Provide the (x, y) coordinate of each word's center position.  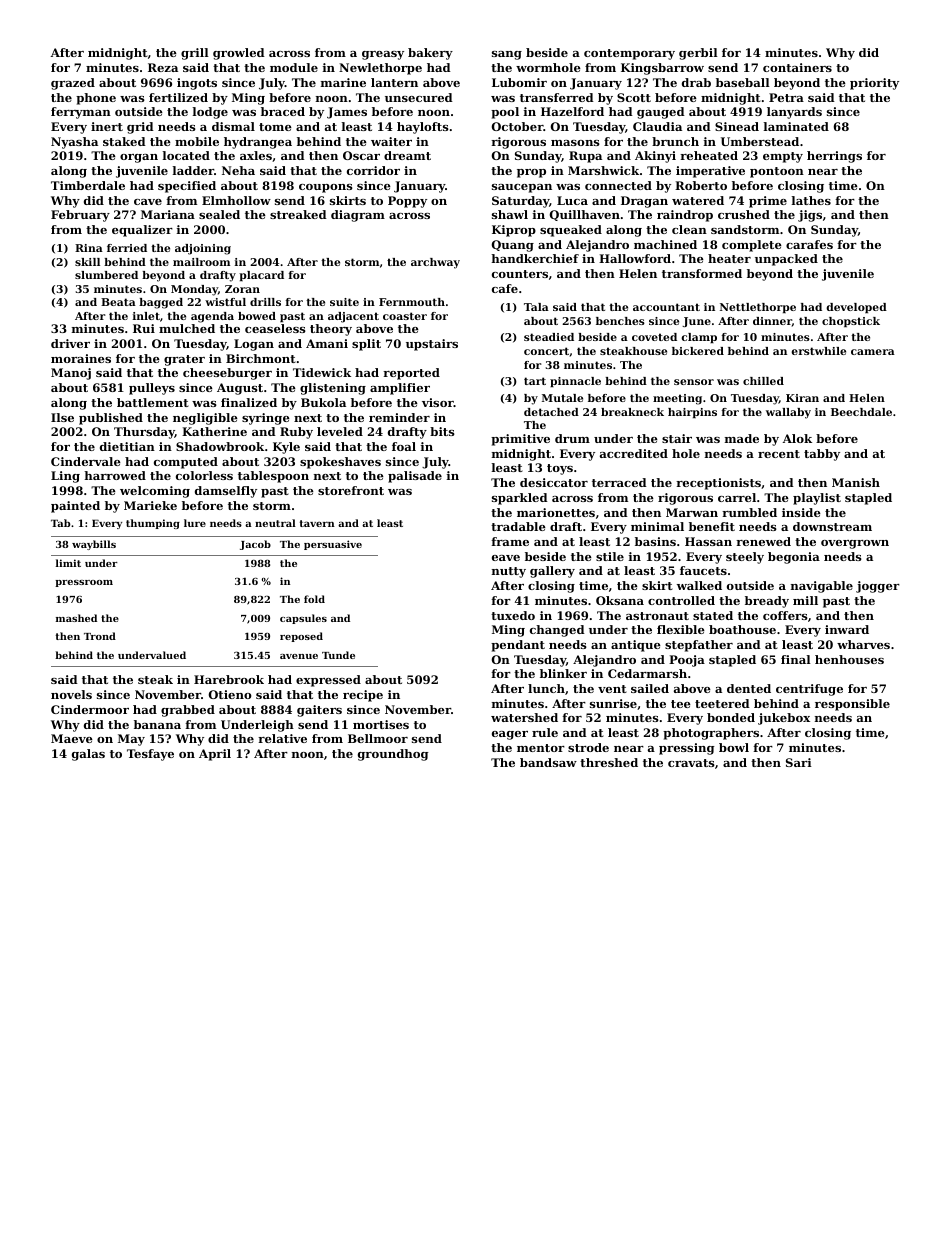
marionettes (556, 512)
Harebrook (229, 679)
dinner (772, 322)
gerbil (698, 54)
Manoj (71, 374)
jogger (878, 587)
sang (507, 55)
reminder (399, 417)
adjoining (203, 249)
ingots (197, 84)
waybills (94, 545)
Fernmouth (412, 302)
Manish (856, 482)
